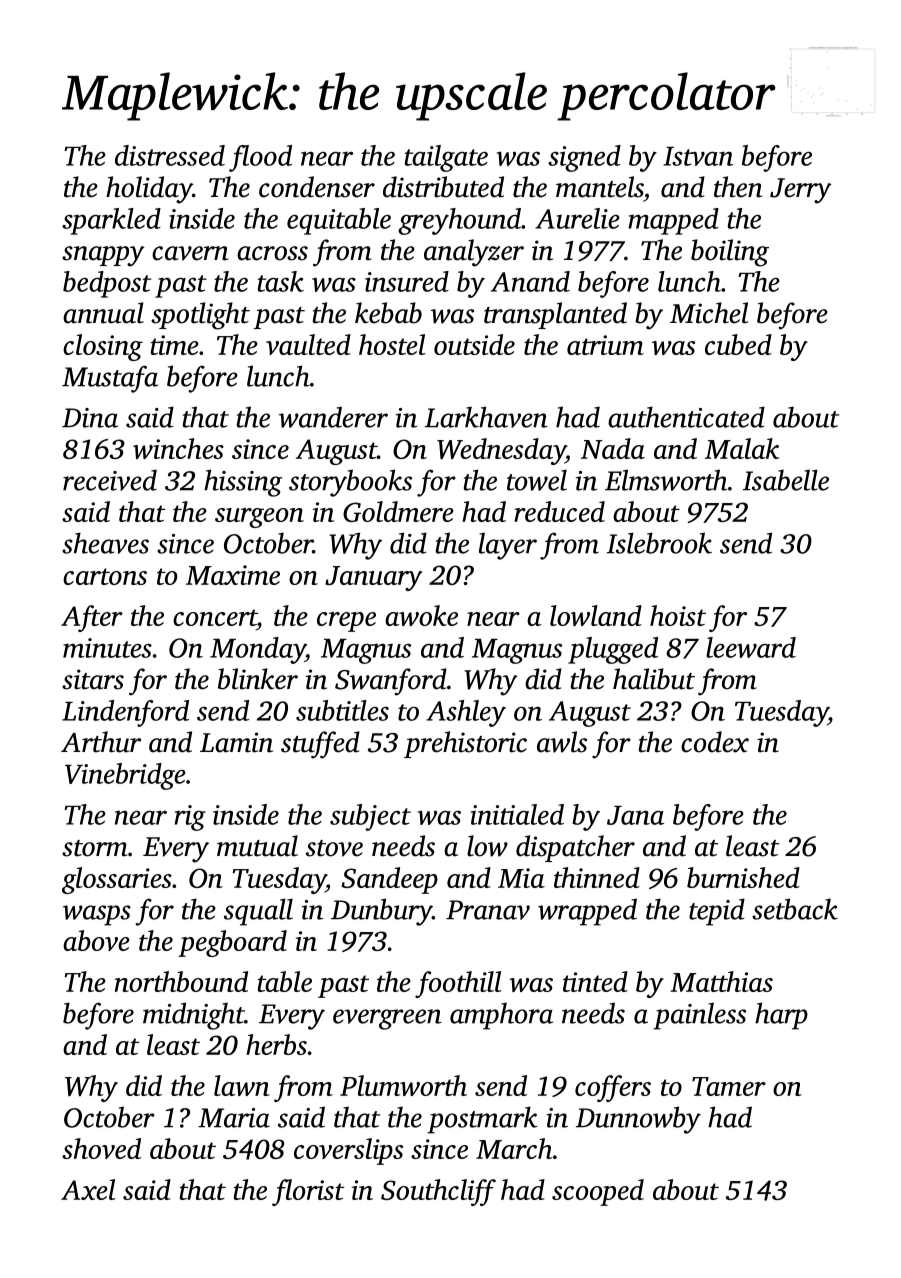 Image resolution: width=901 pixels, height=1278 pixels. Describe the element at coordinates (281, 281) in the screenshot. I see `task` at that location.
